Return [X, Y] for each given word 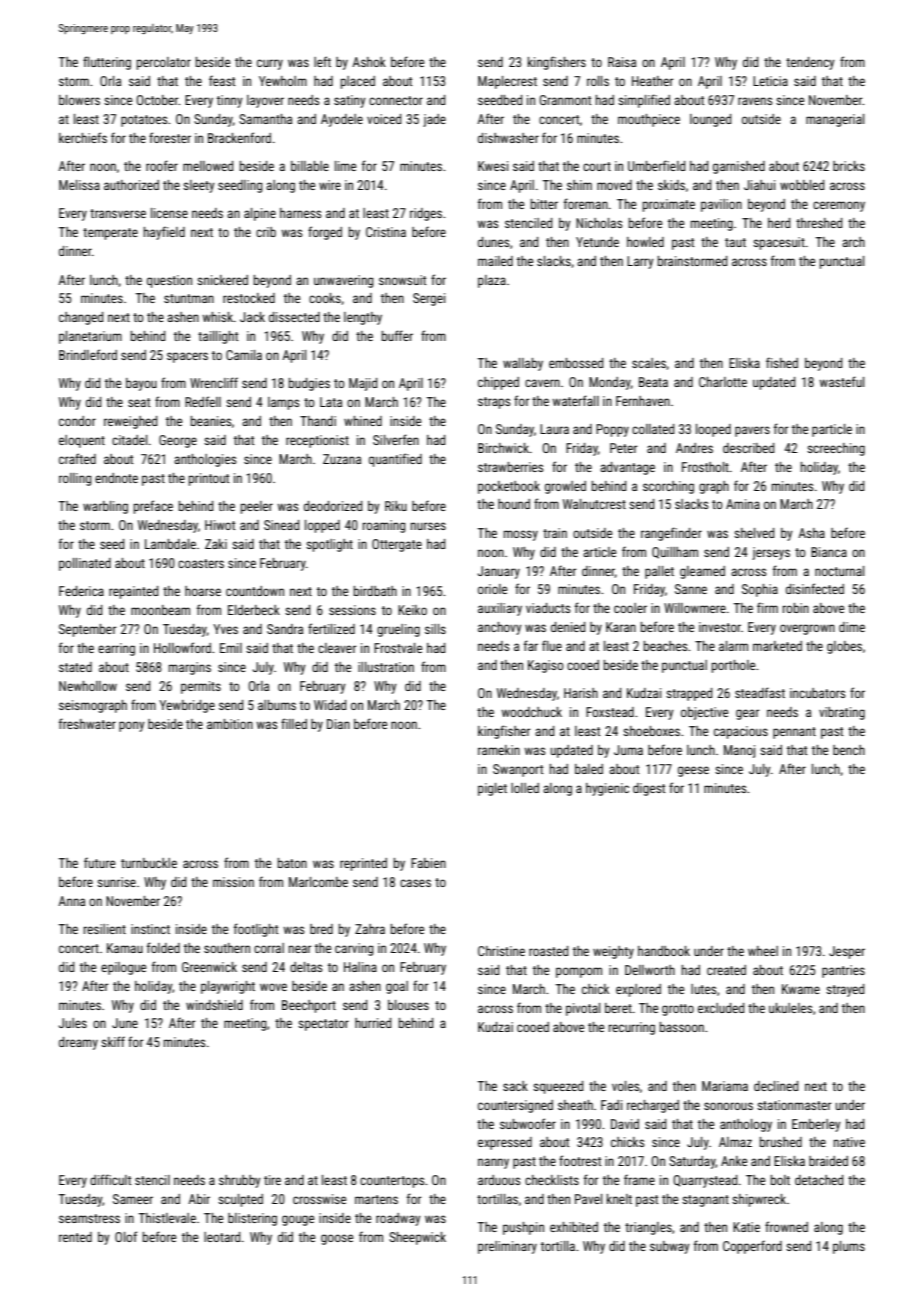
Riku [396, 506]
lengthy [363, 318]
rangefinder [671, 534]
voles [625, 1086]
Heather [652, 81]
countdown [255, 591]
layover [265, 101]
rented [75, 1237]
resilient [105, 929]
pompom [579, 972]
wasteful [841, 381]
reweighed [130, 422]
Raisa [622, 62]
